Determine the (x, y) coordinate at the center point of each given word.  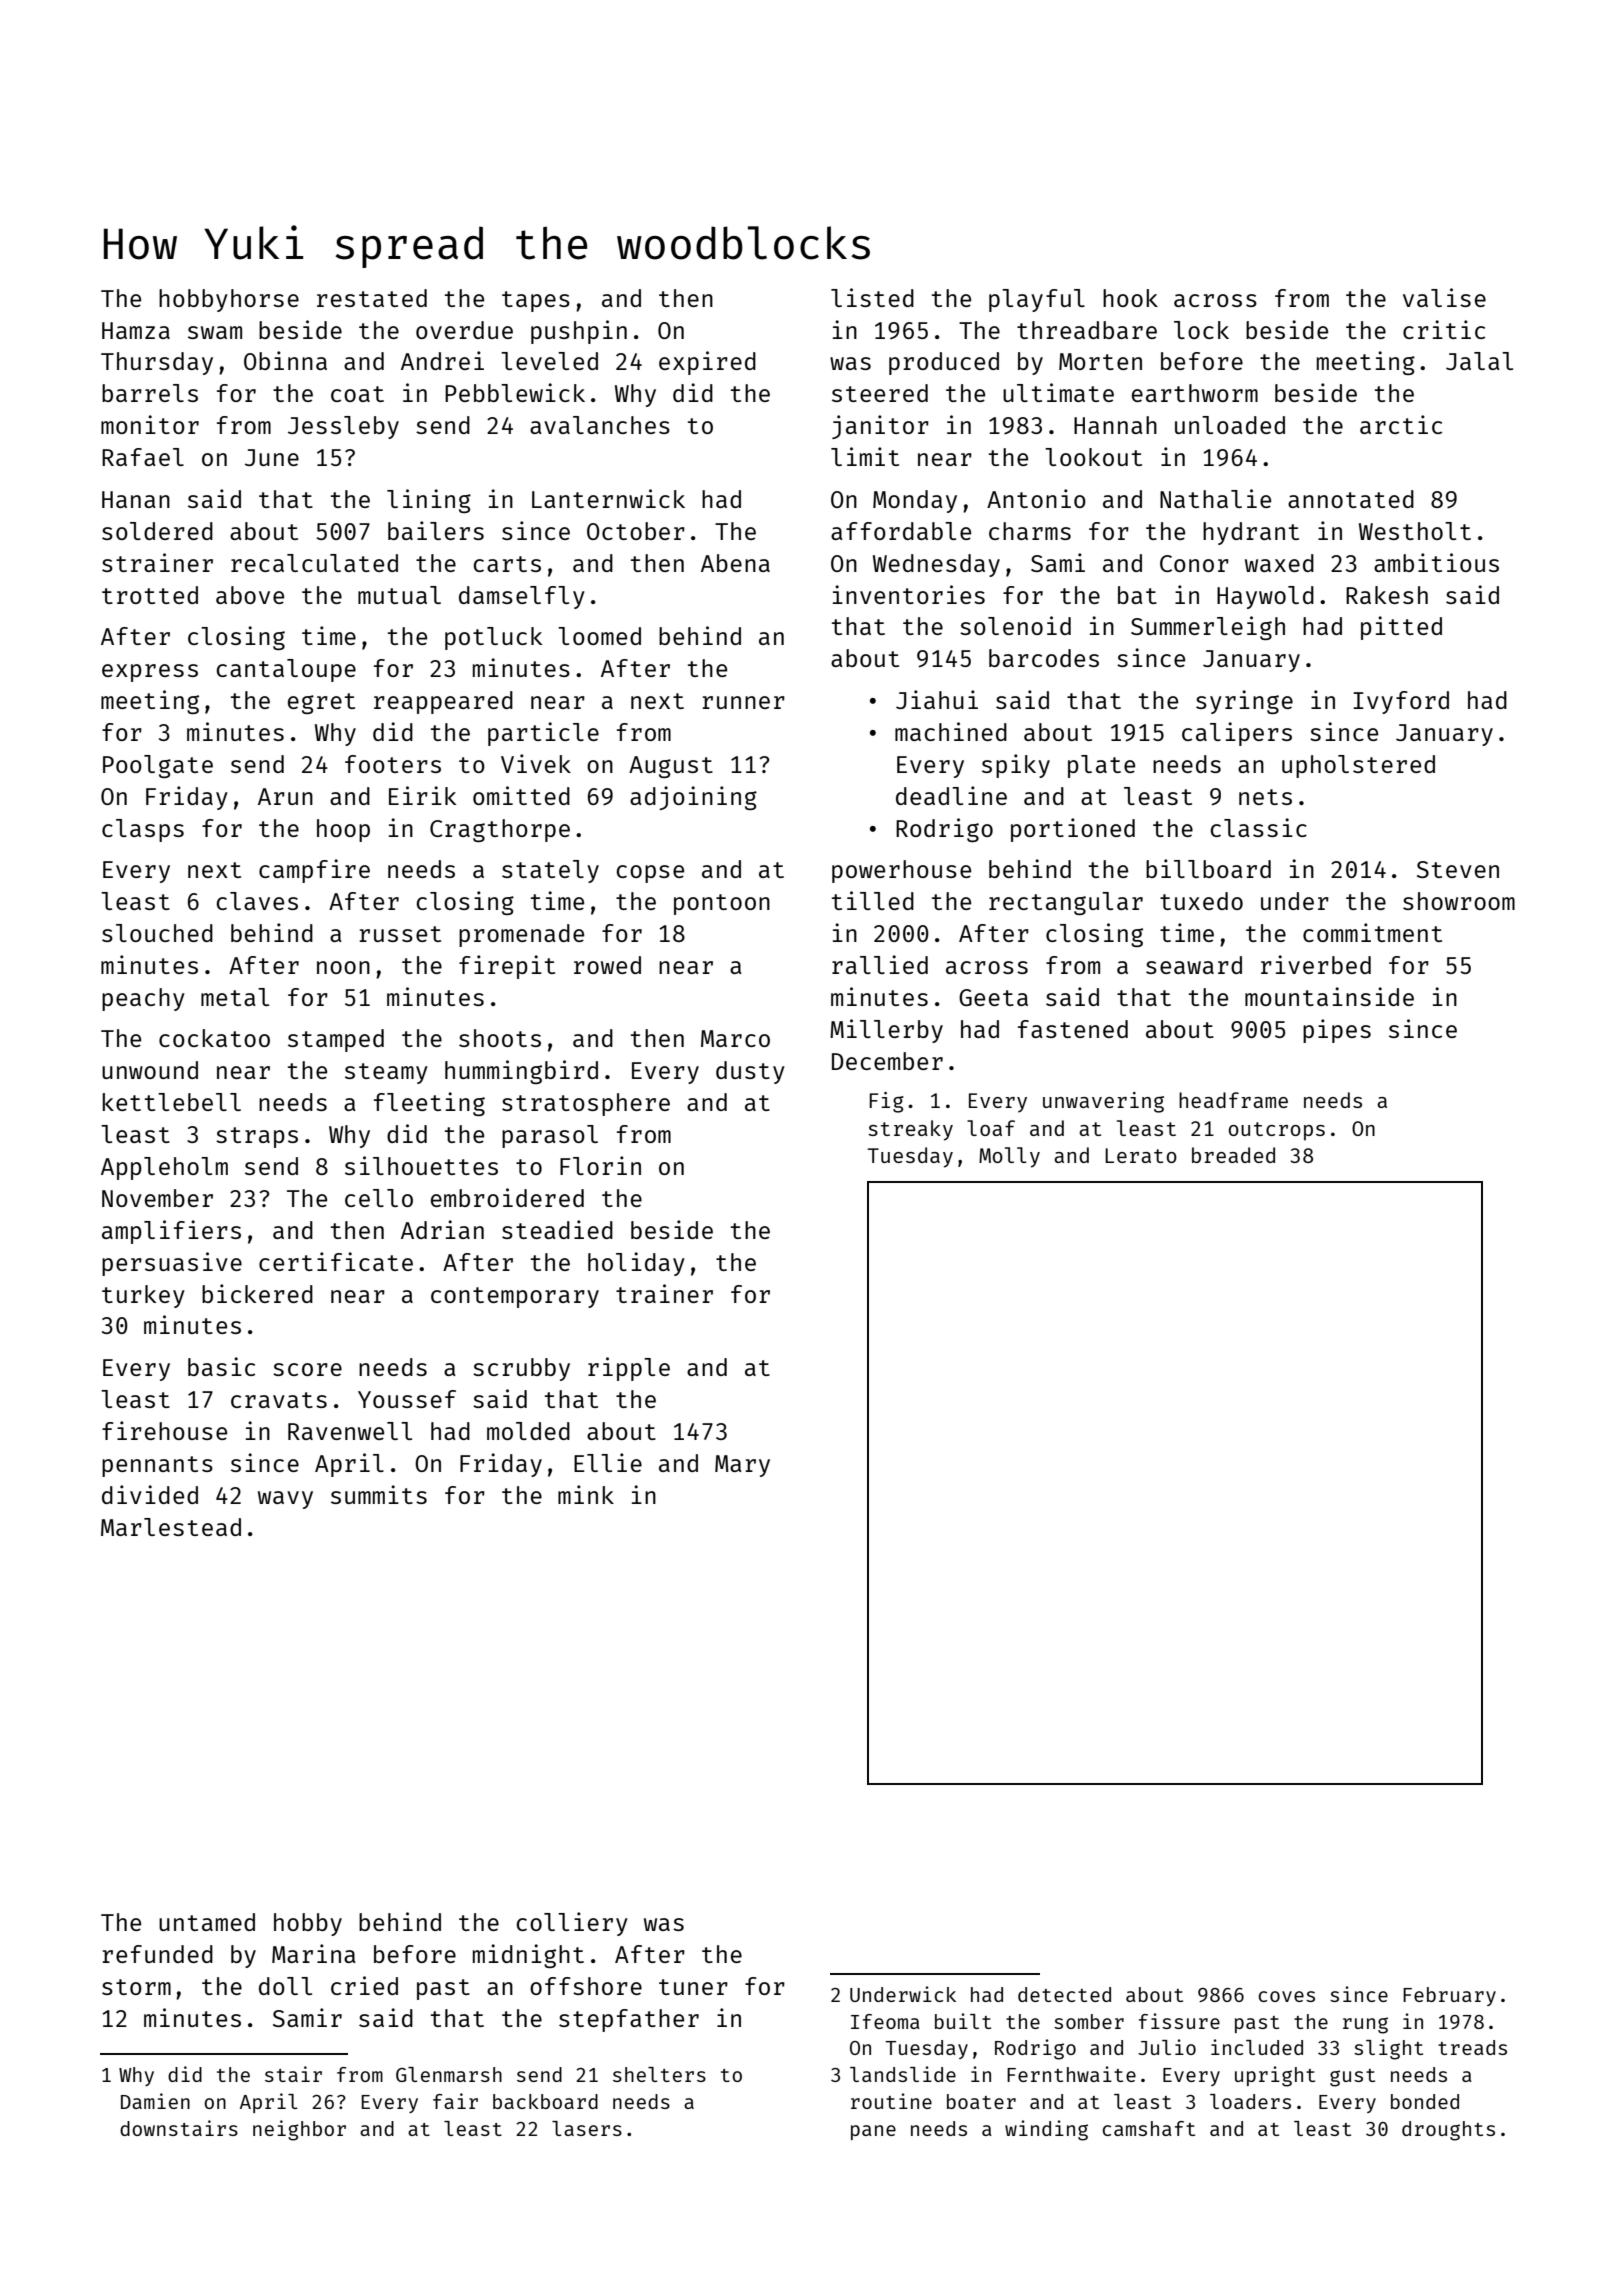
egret (321, 703)
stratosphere (586, 1104)
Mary (742, 1466)
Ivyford (1401, 702)
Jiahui (937, 699)
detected (1064, 1994)
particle (543, 734)
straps (257, 1137)
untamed (207, 1922)
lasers (587, 2128)
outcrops (1277, 1131)
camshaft (1148, 2128)
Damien (155, 2101)
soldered (157, 531)
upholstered (1358, 766)
